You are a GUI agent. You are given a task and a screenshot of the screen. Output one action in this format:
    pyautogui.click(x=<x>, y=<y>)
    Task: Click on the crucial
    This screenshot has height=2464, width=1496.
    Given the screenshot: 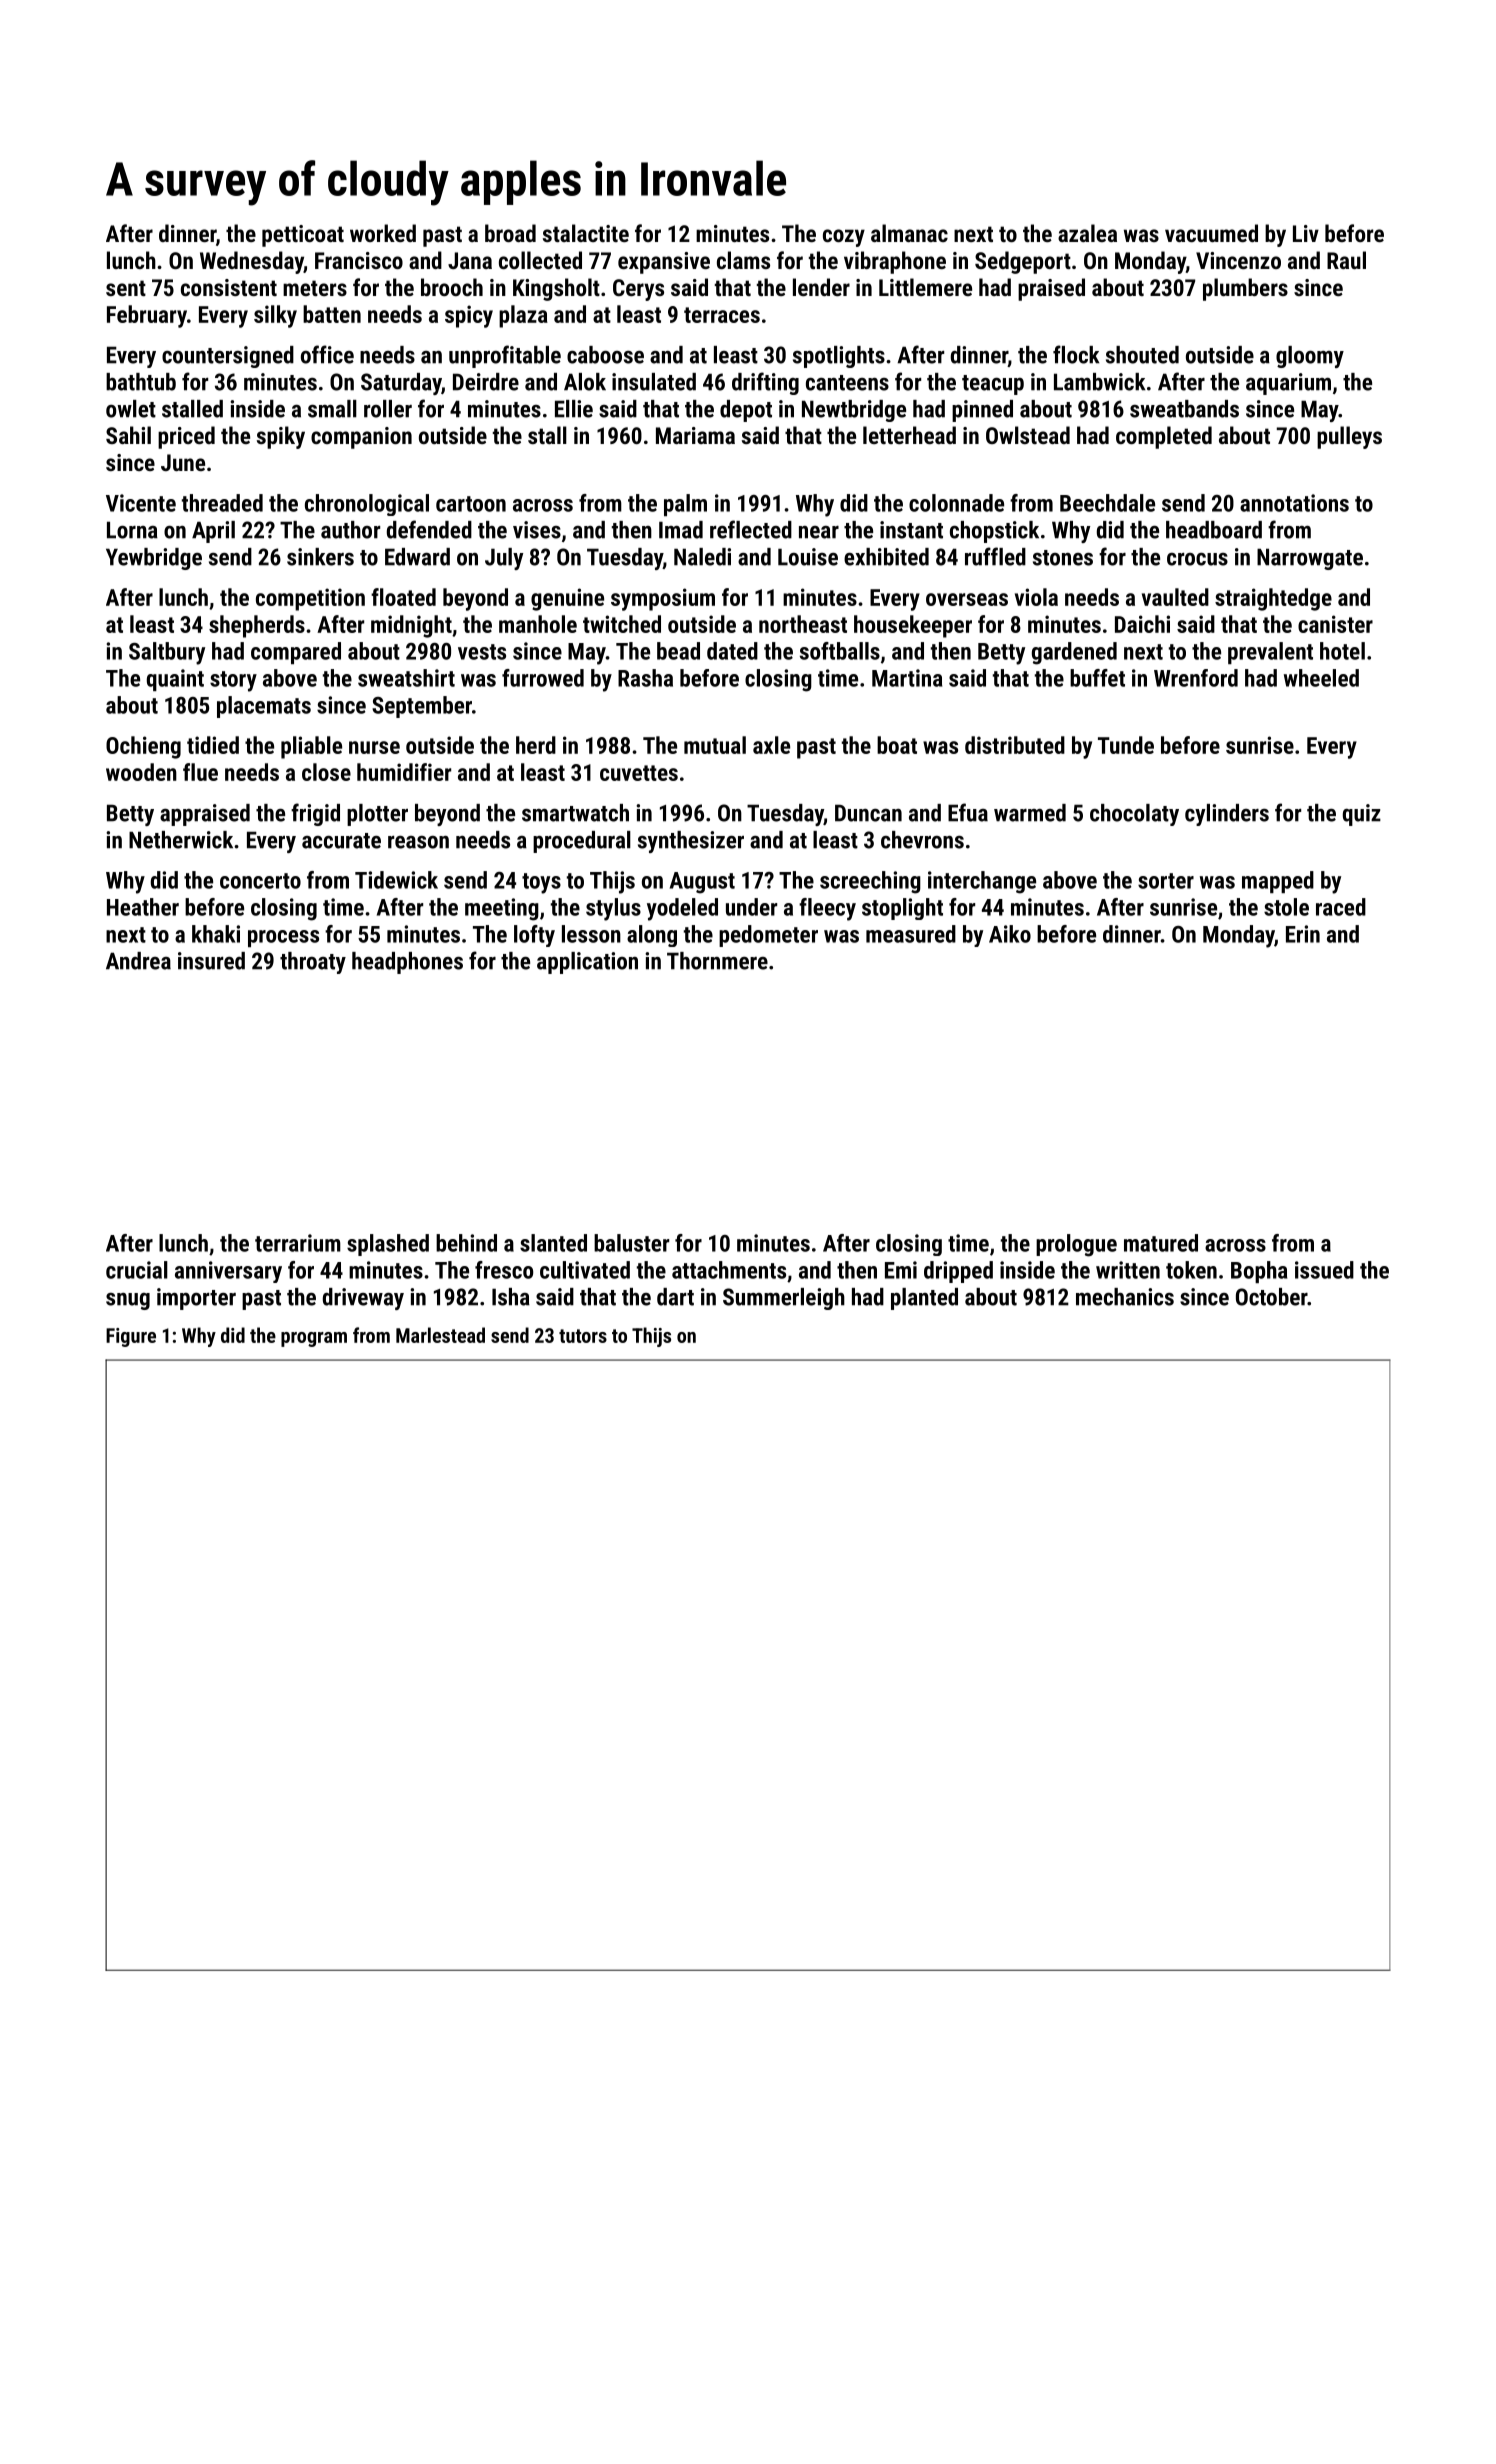 What is the action you would take?
    pyautogui.click(x=137, y=1270)
